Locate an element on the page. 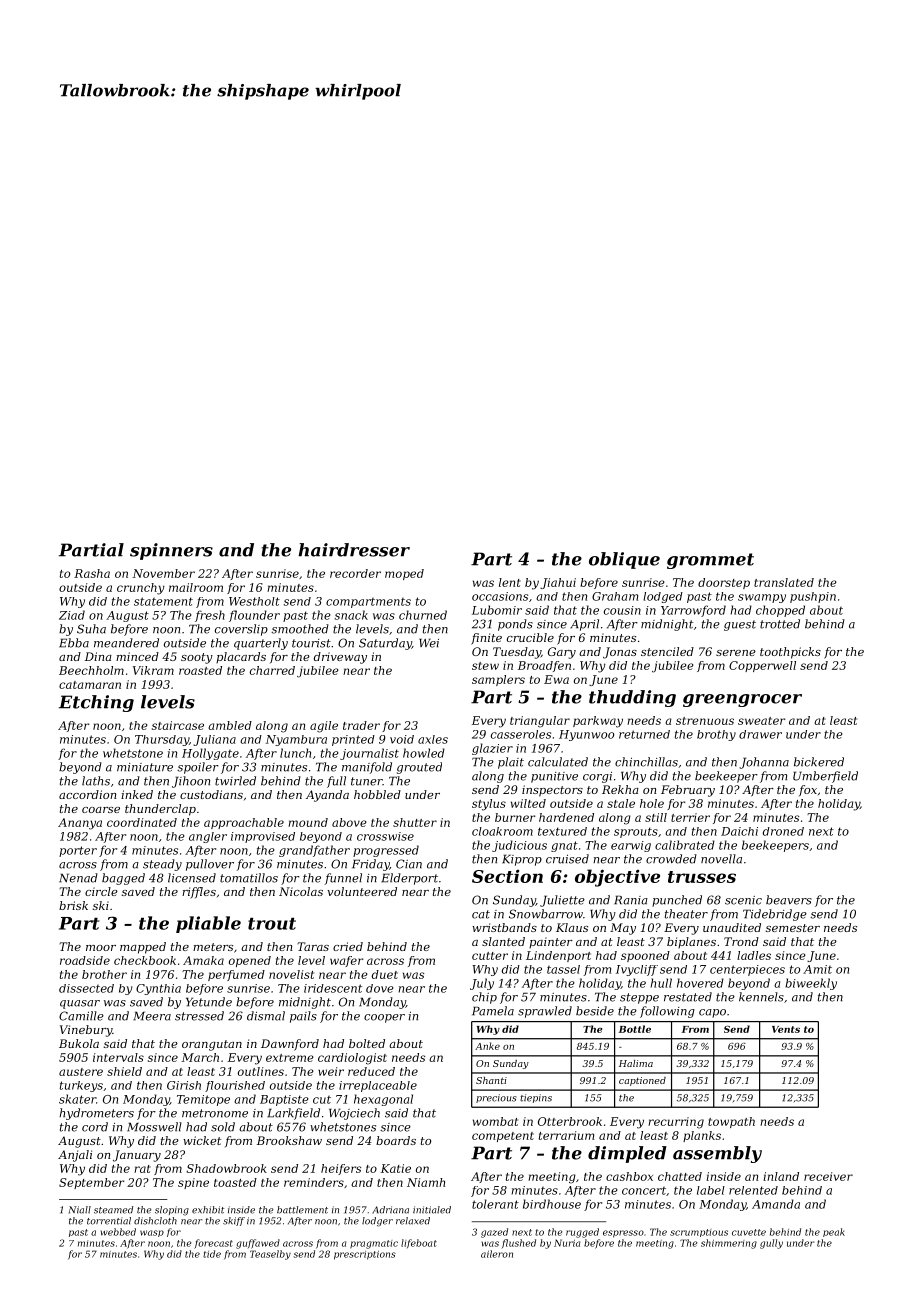 The image size is (924, 1308). centerpieces is located at coordinates (747, 970).
